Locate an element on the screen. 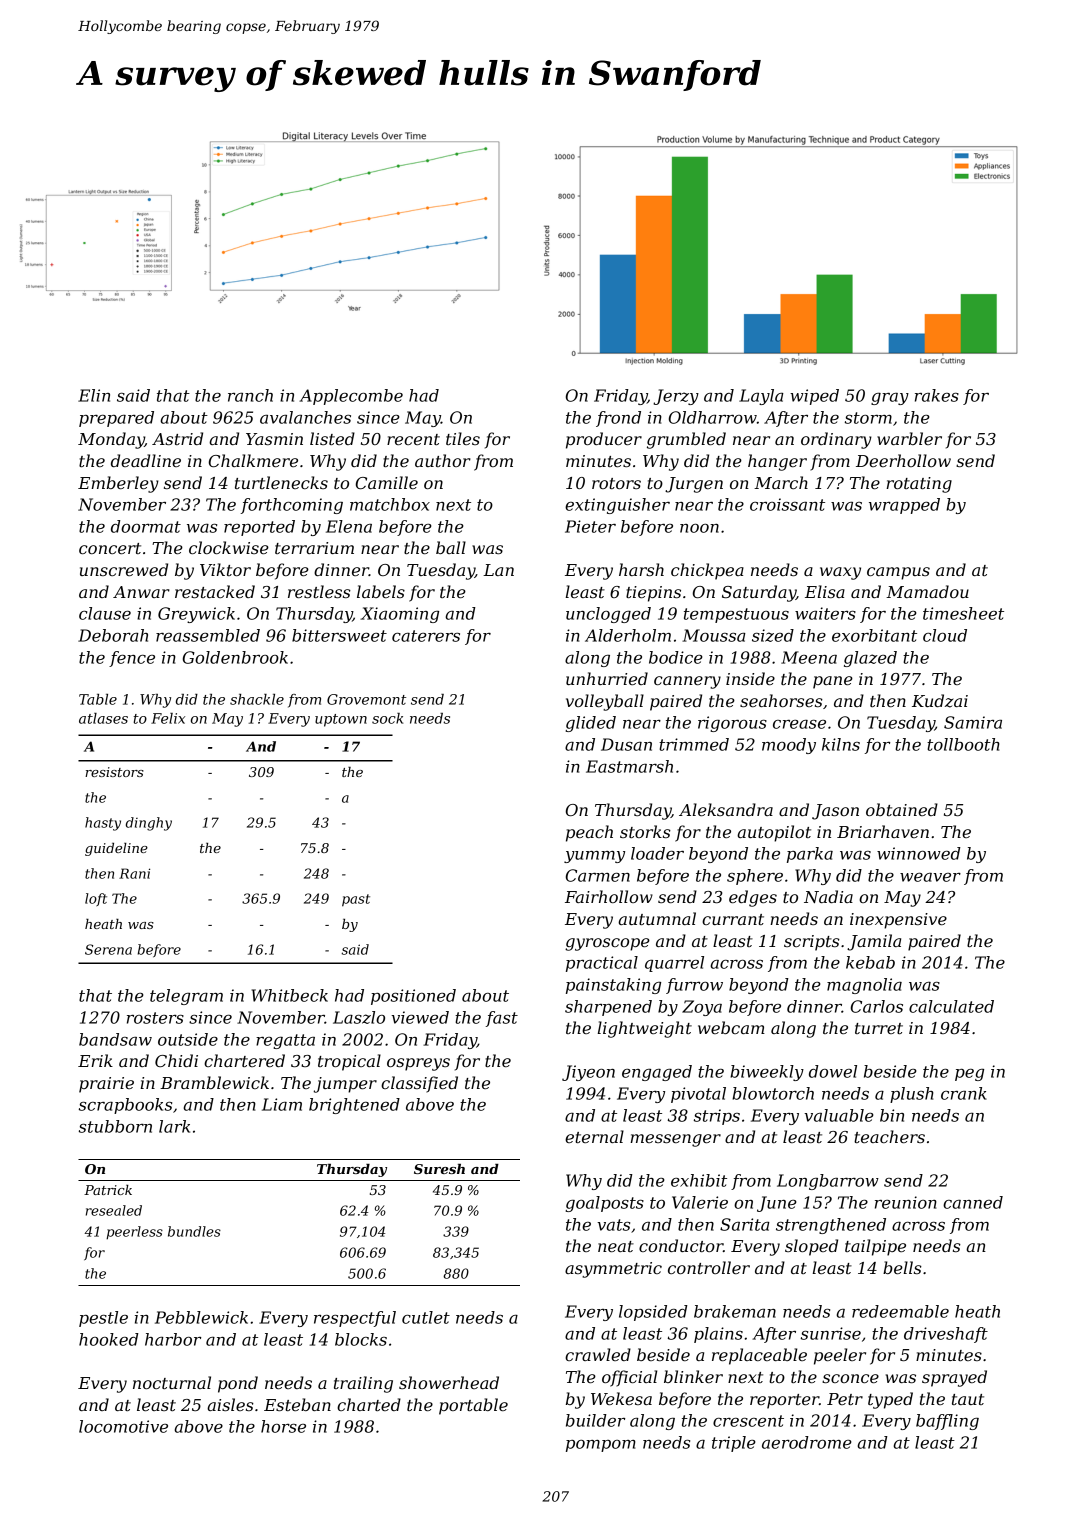 The image size is (1085, 1534). past is located at coordinates (356, 900).
